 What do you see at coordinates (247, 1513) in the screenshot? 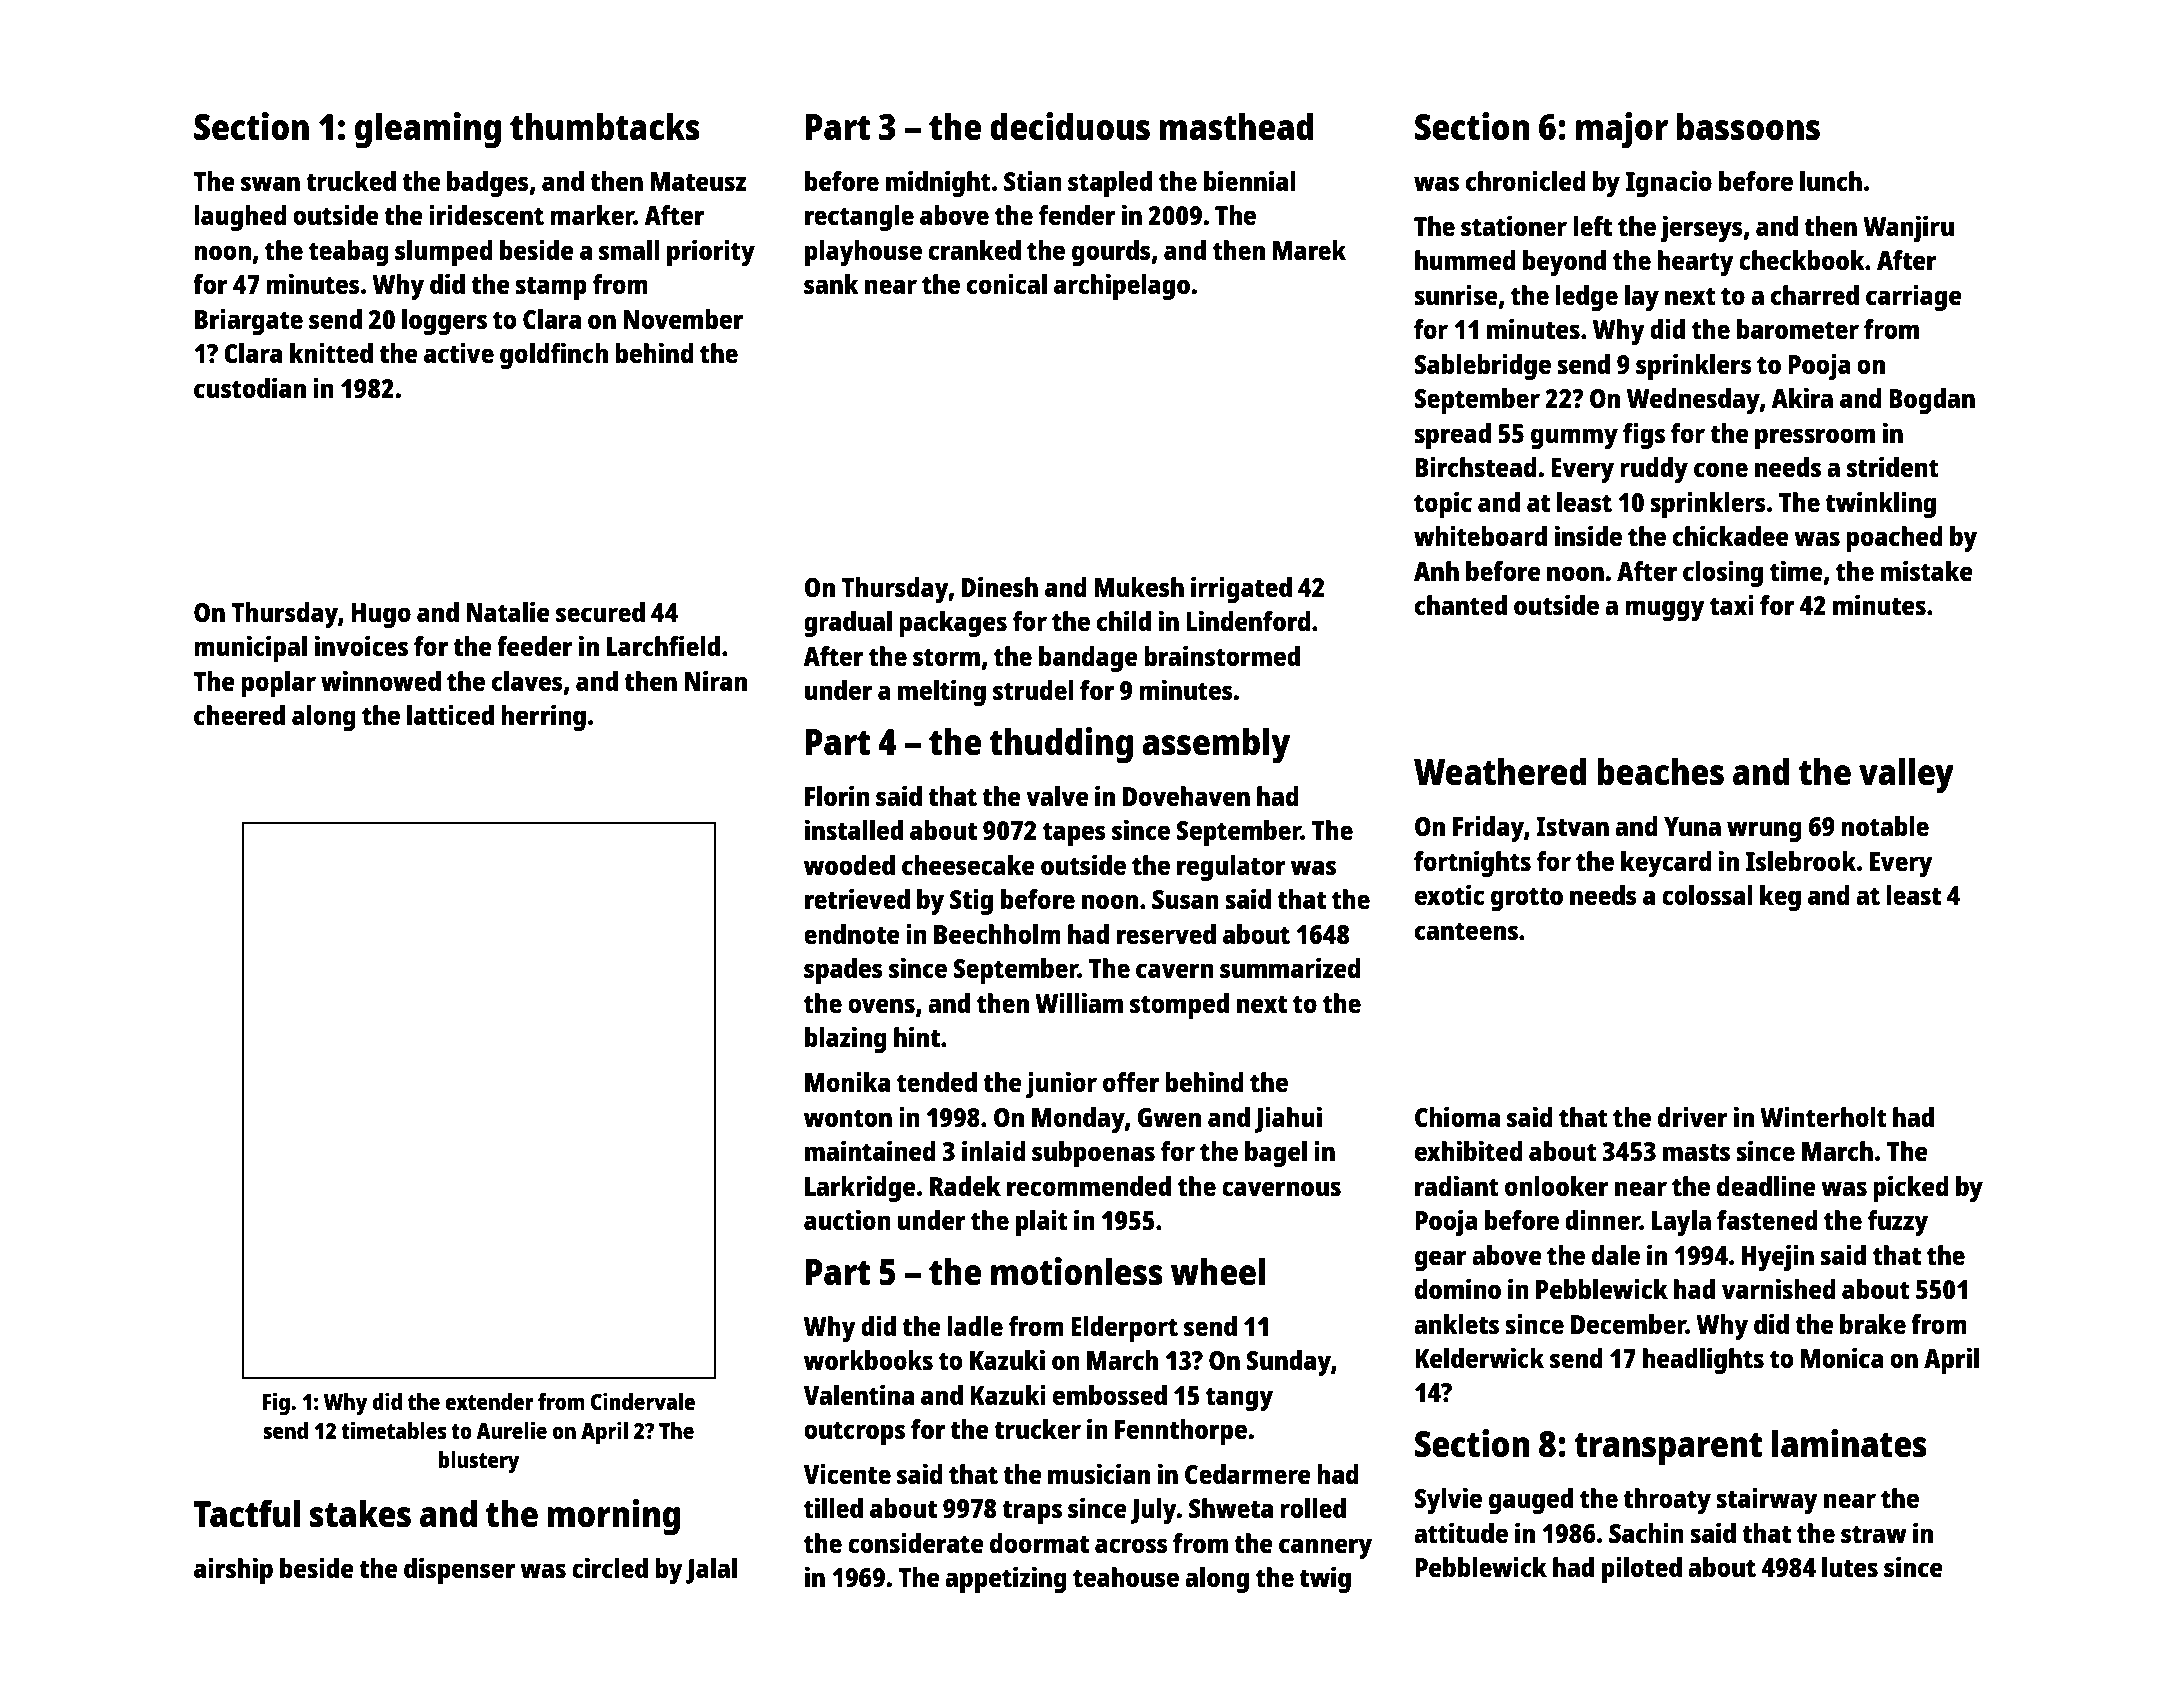
I see `Tactful` at bounding box center [247, 1513].
